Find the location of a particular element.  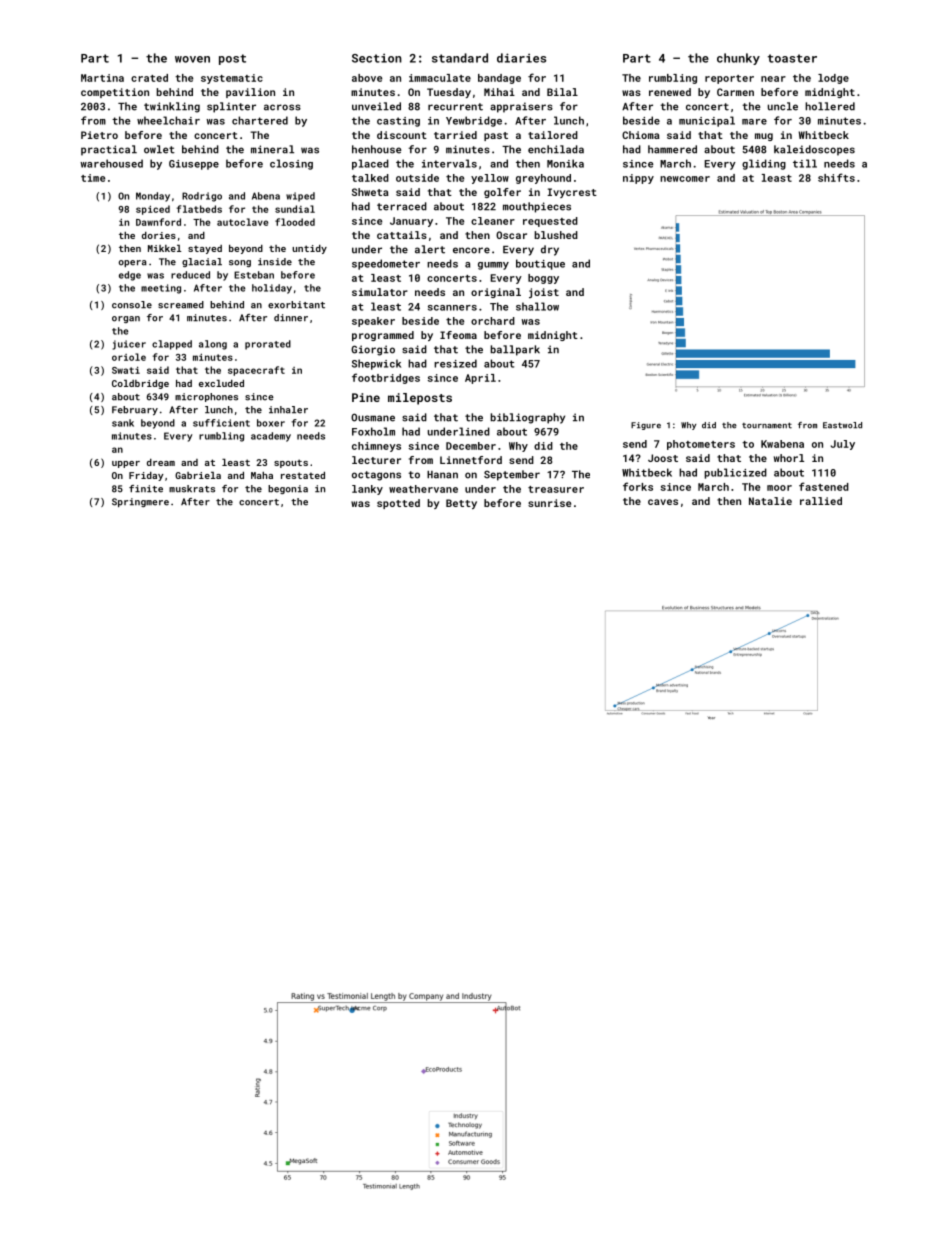

systematic is located at coordinates (232, 79).
